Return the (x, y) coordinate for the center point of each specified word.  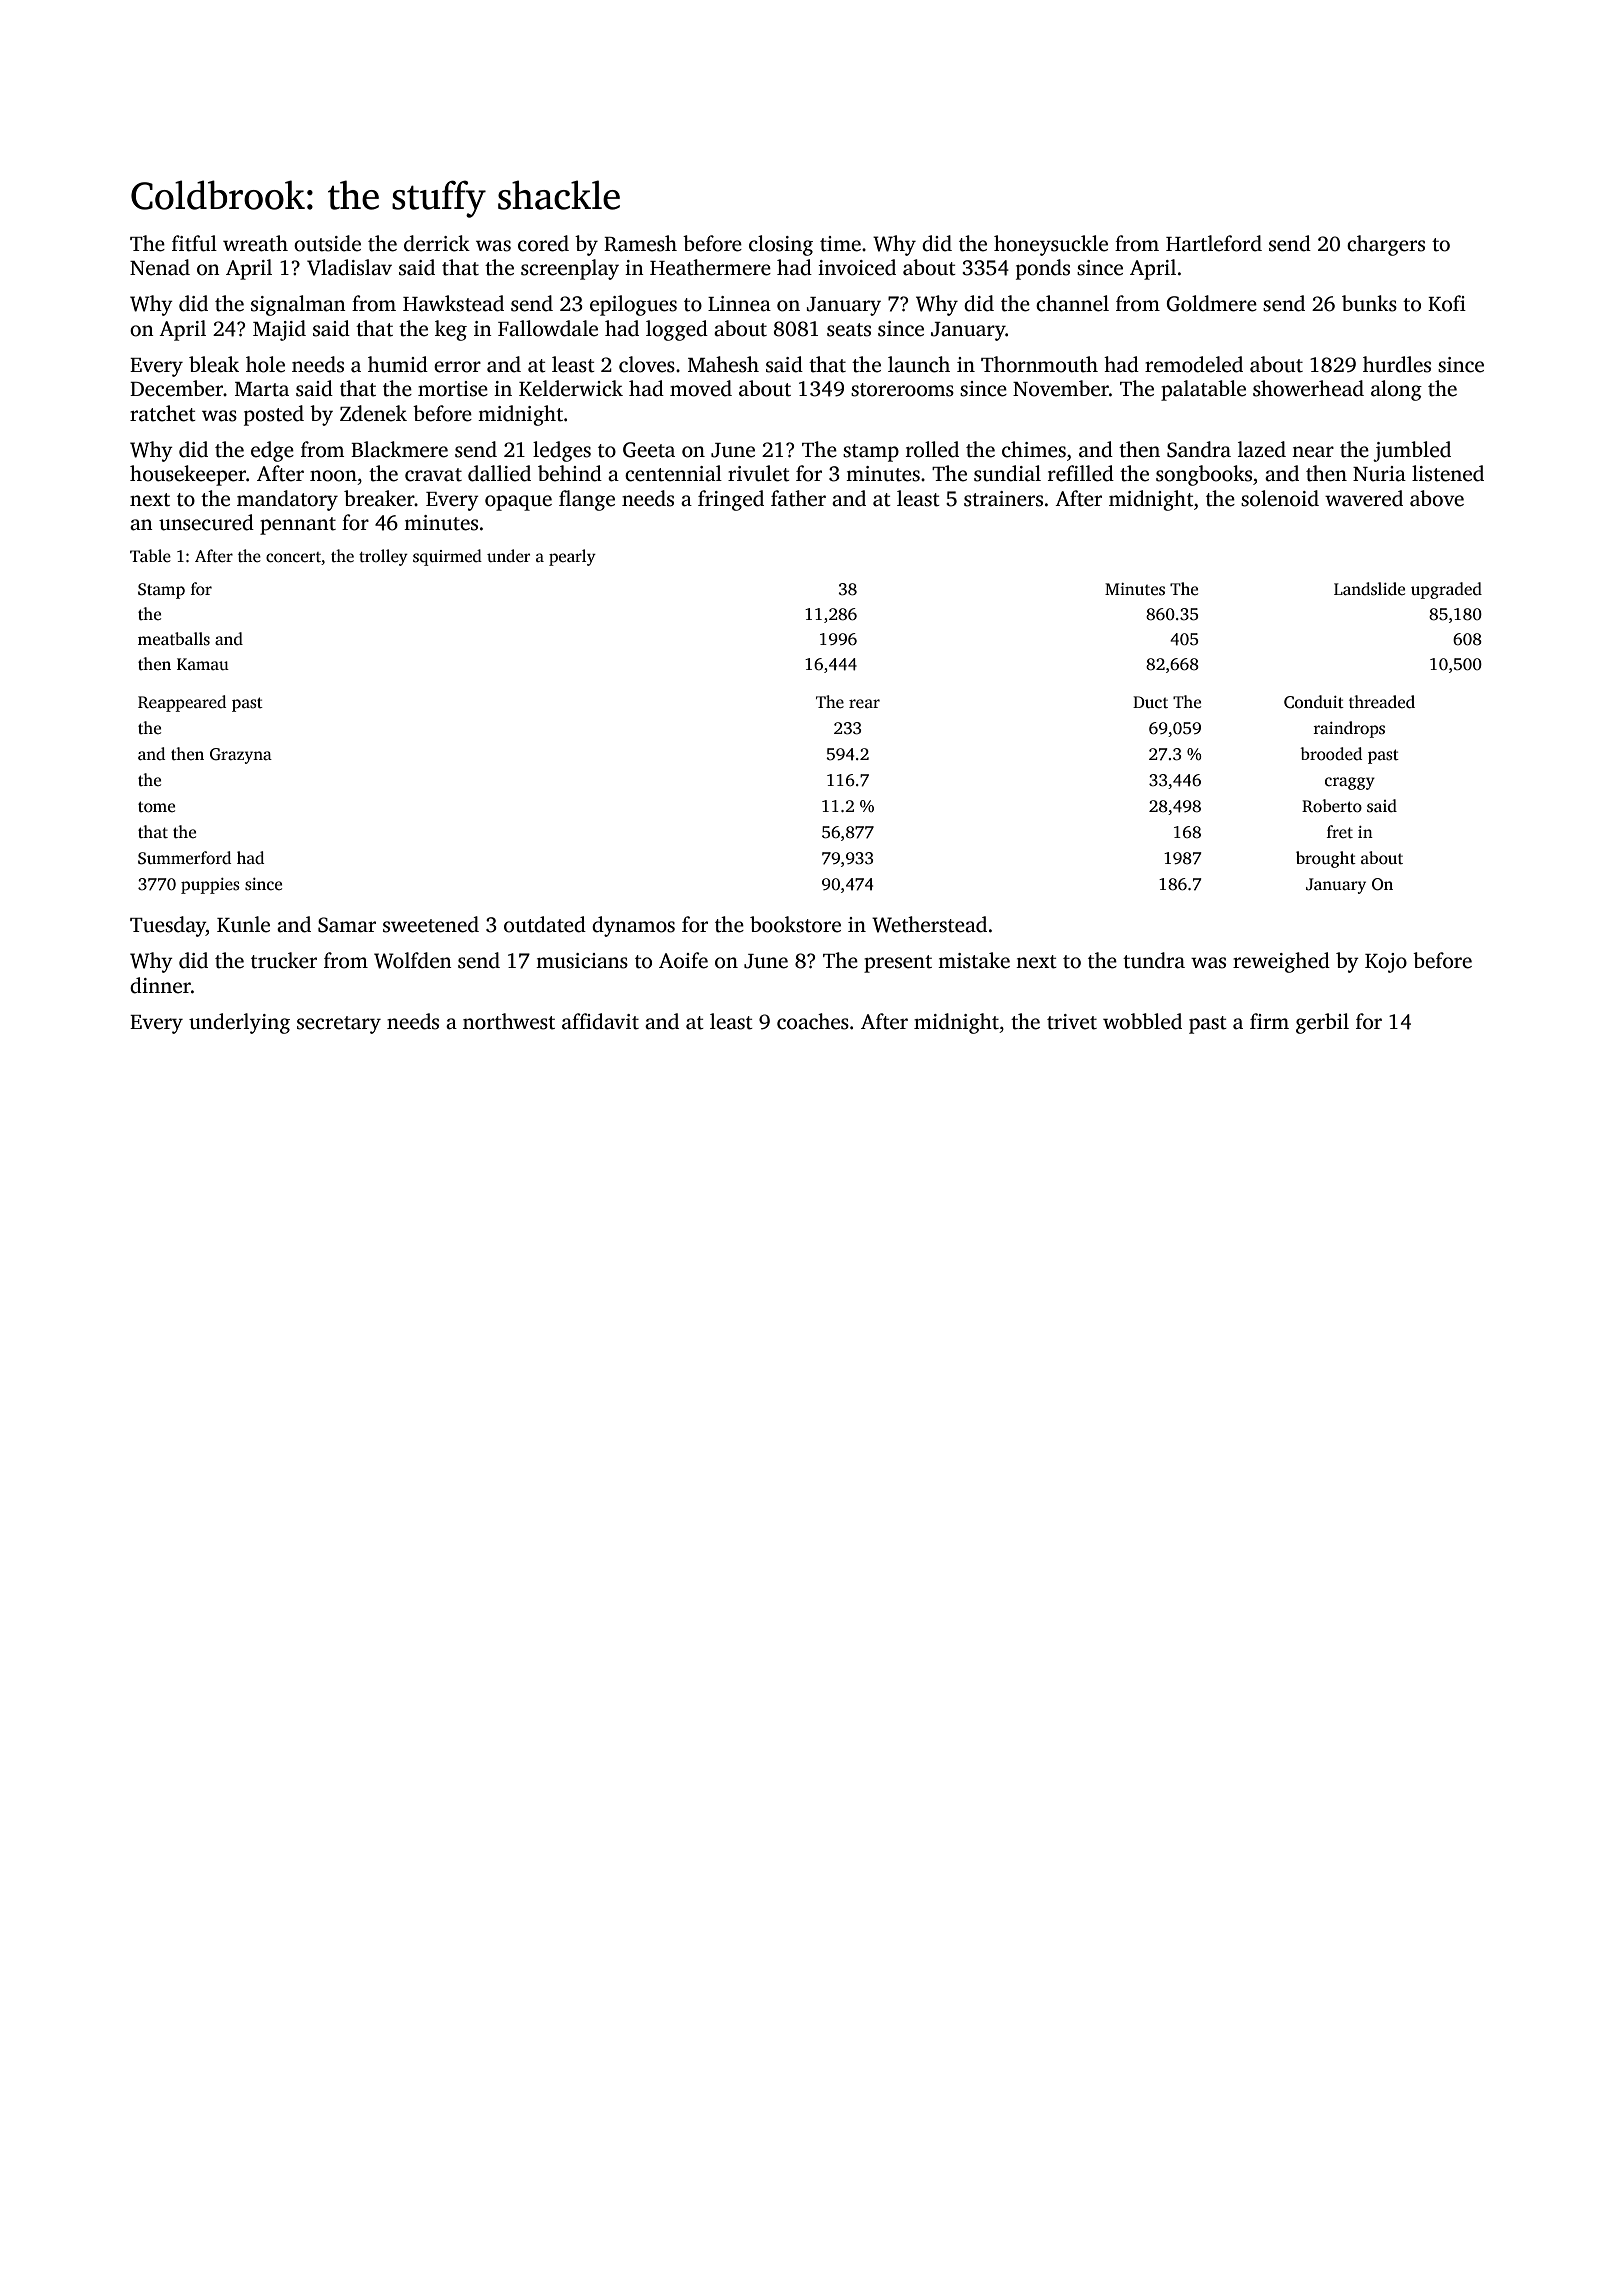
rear (864, 704)
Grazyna (241, 756)
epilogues (633, 305)
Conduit (1314, 702)
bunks (1369, 303)
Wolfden (413, 960)
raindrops (1349, 729)
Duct (1150, 702)
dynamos (633, 926)
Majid (279, 330)
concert (293, 557)
